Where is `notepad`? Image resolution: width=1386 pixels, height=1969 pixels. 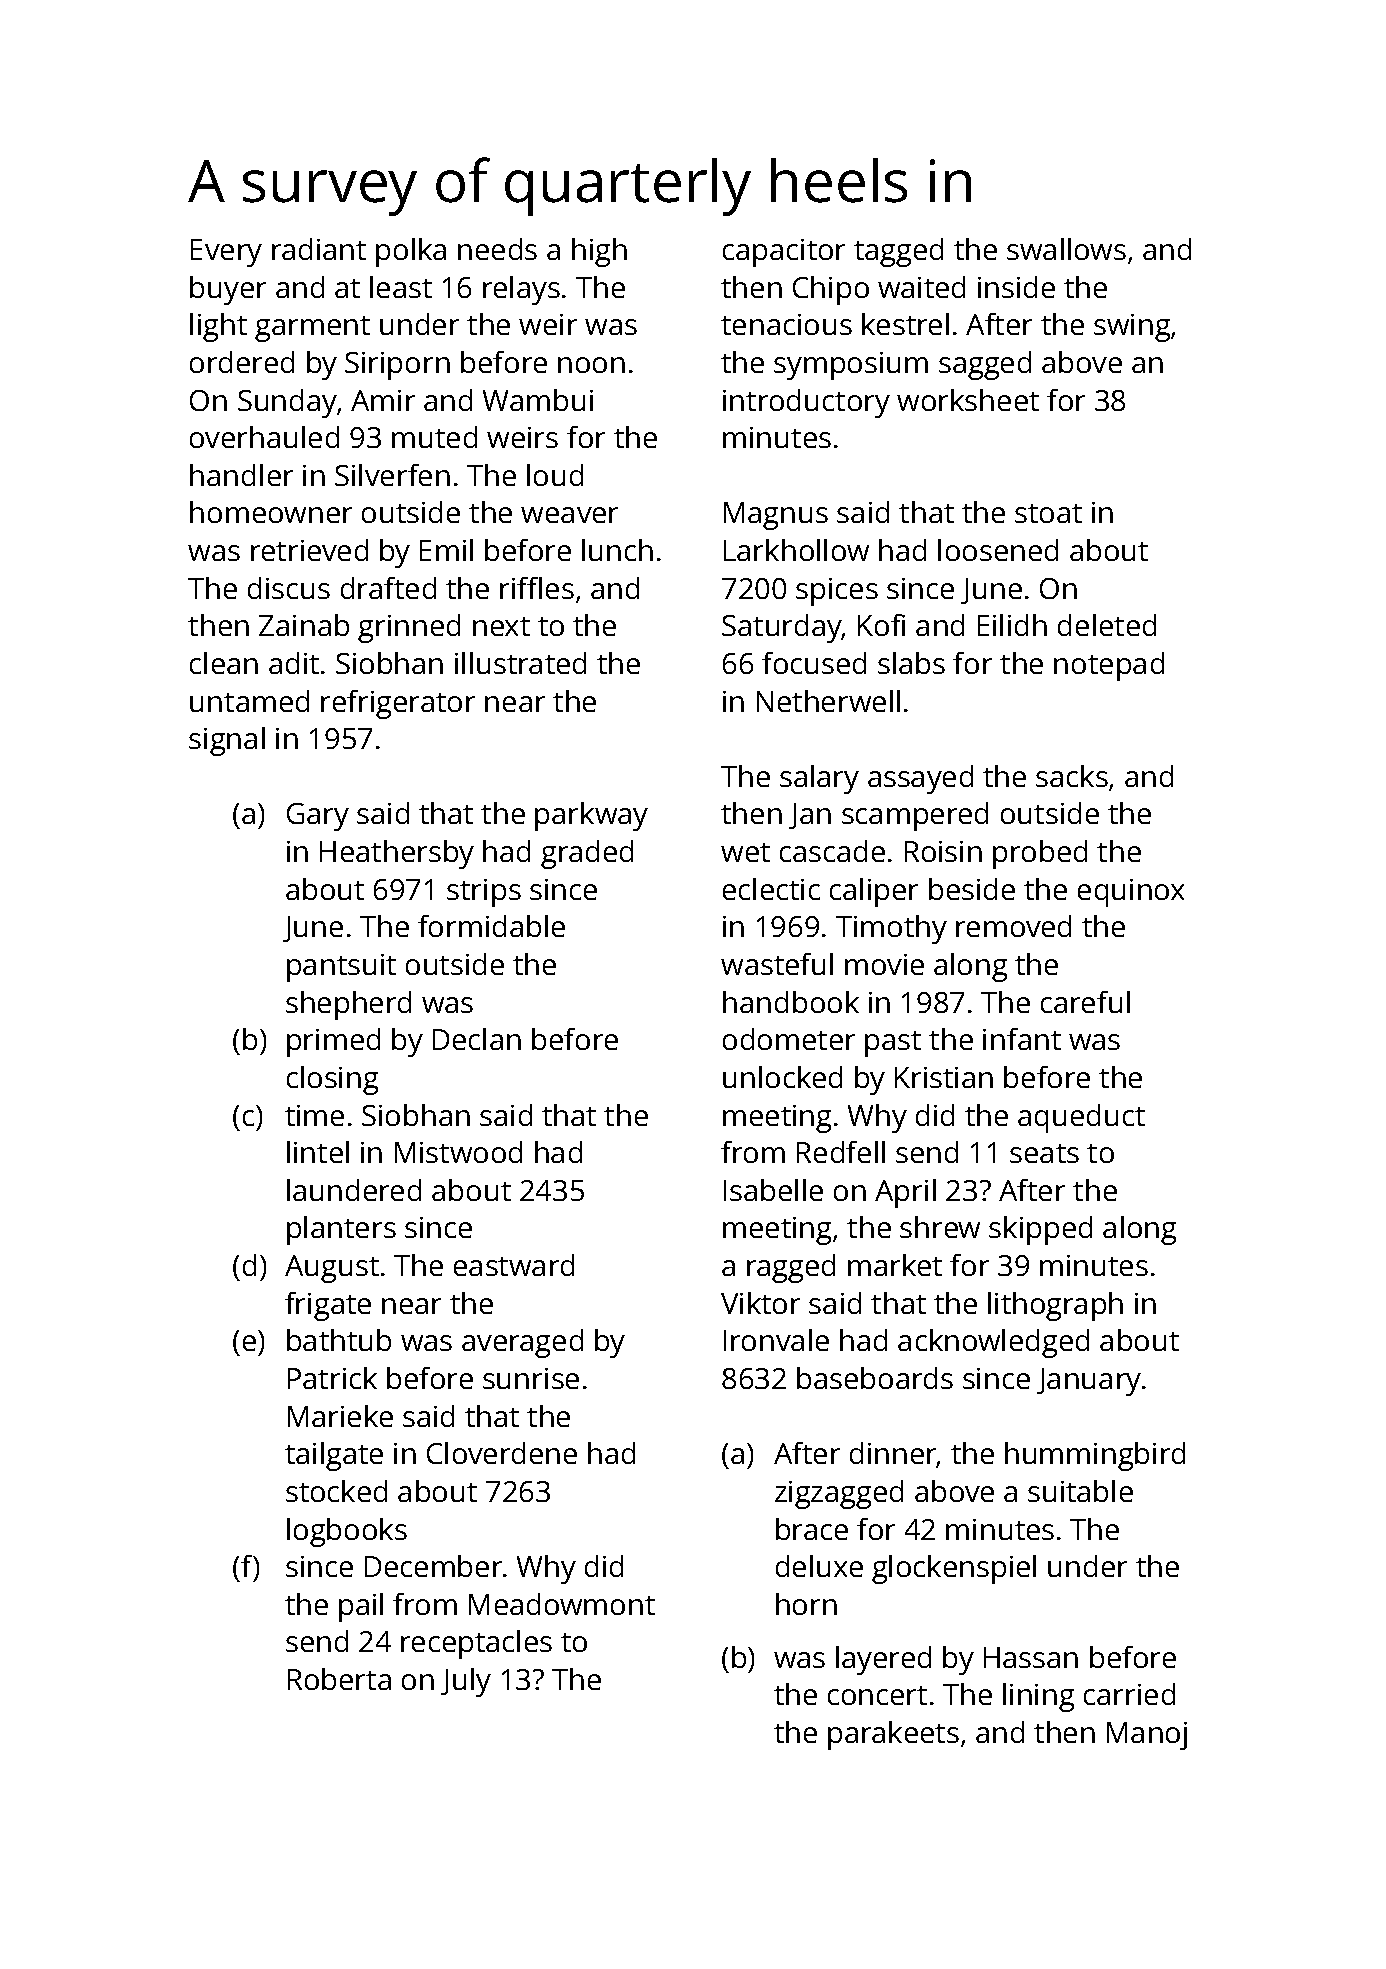 notepad is located at coordinates (1109, 666).
